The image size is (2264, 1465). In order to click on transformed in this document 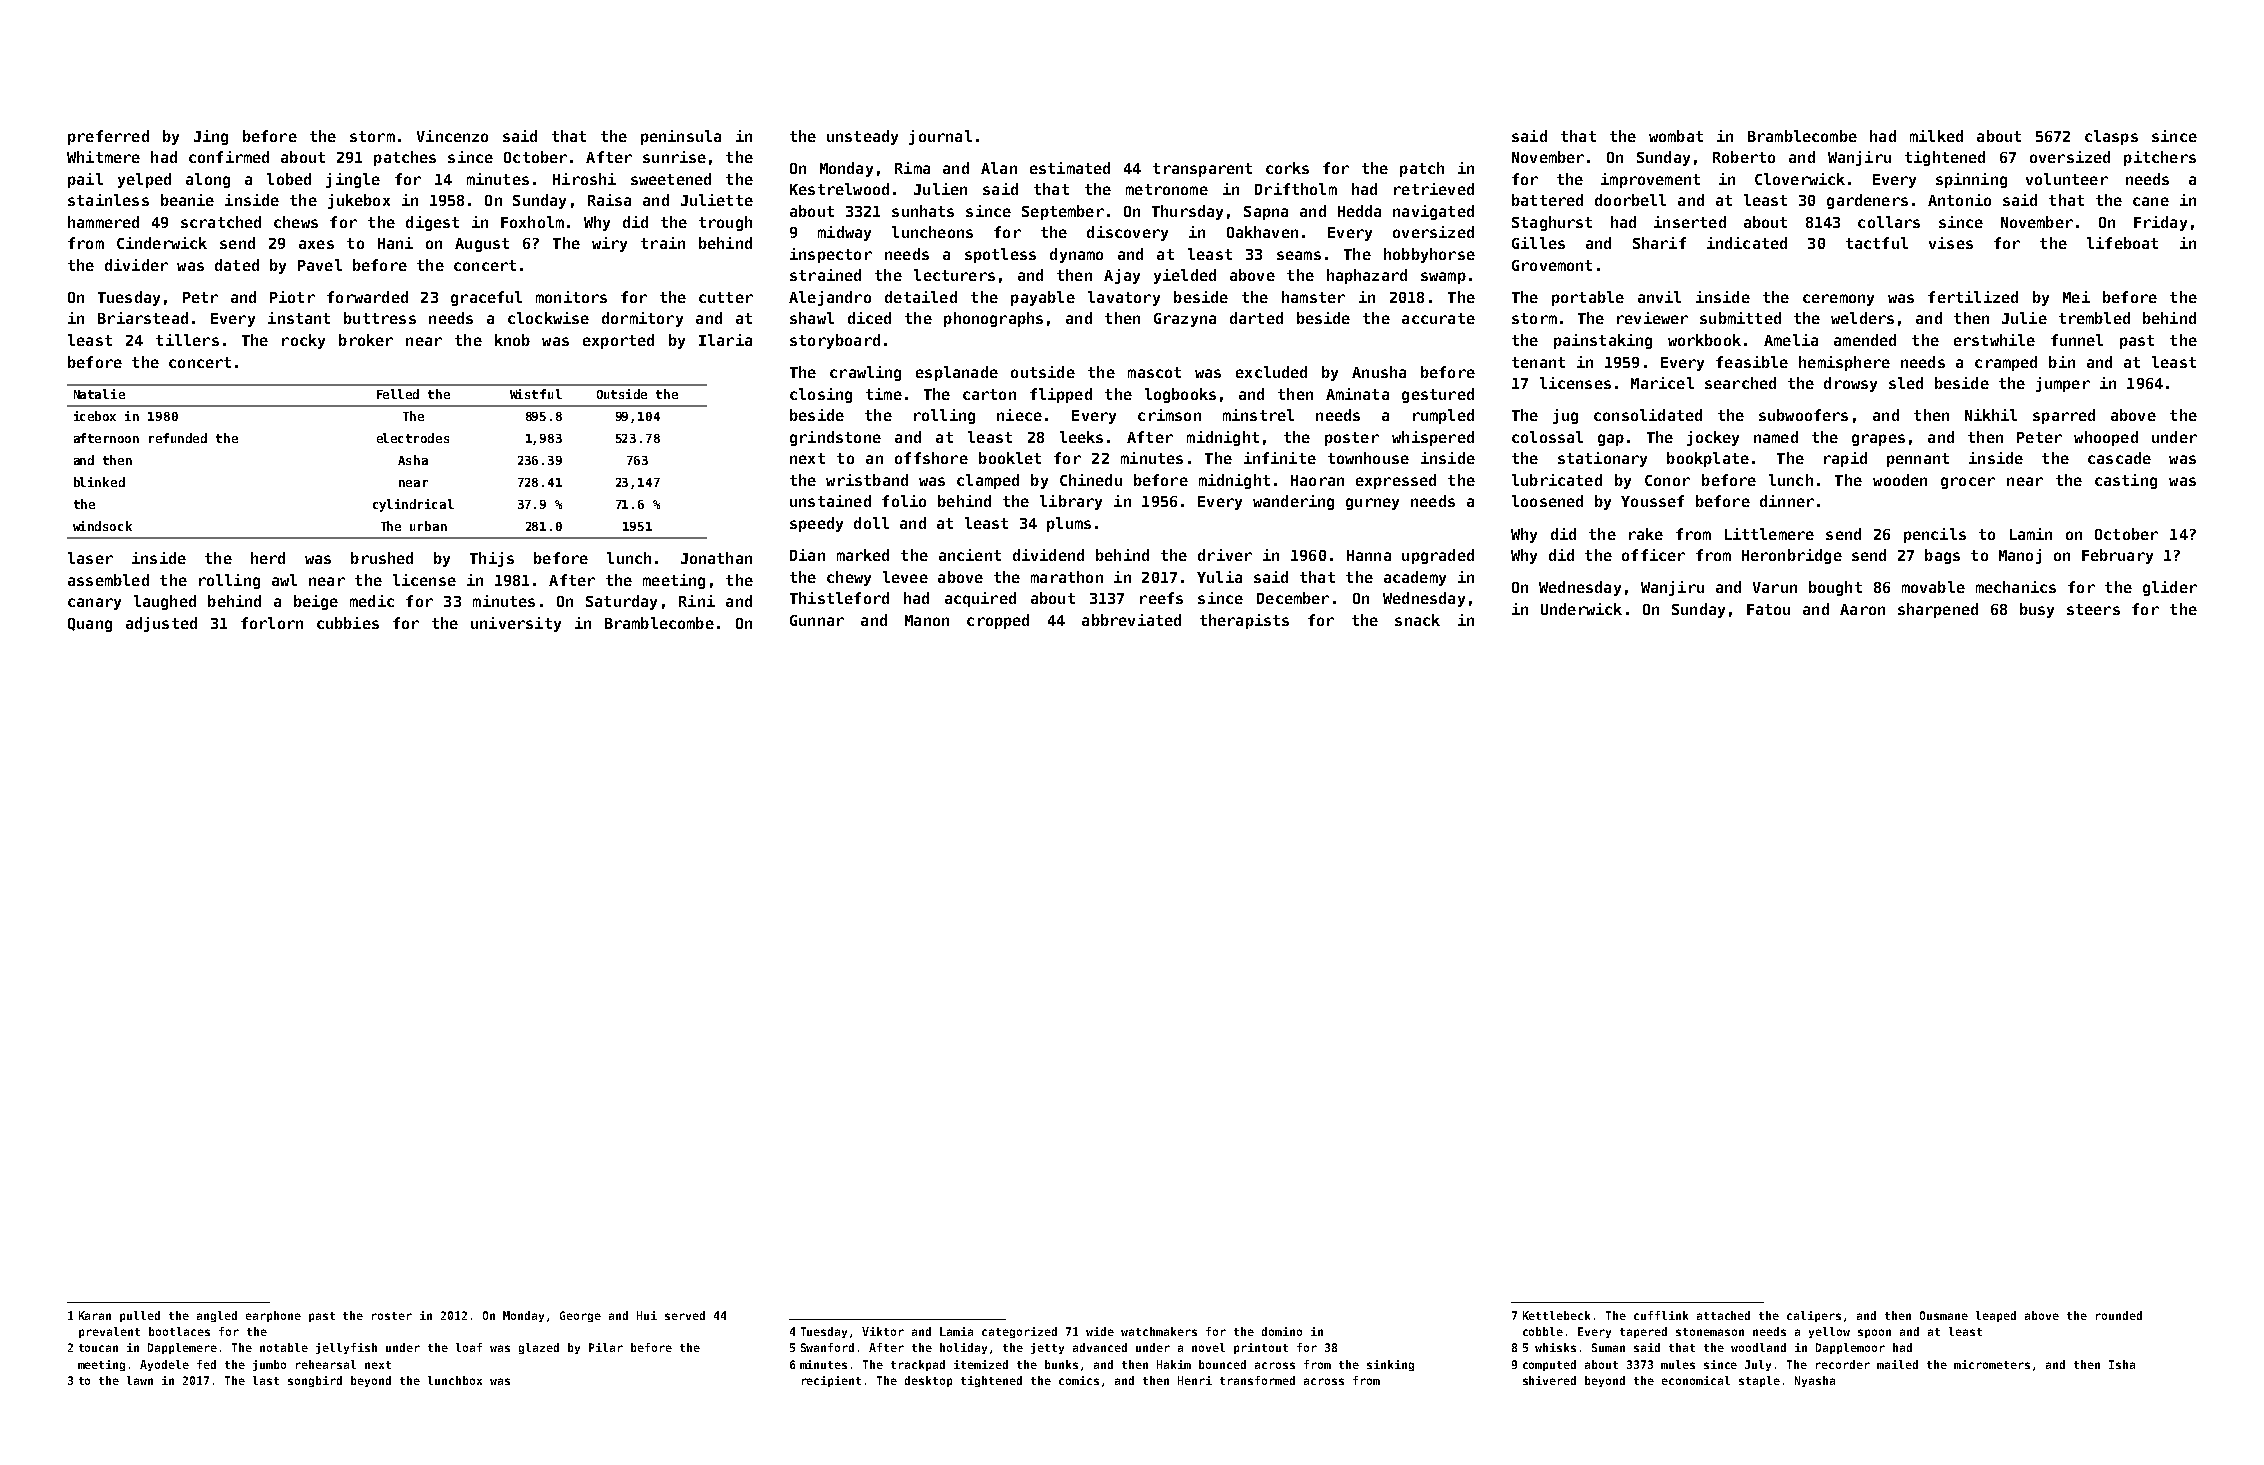, I will do `click(1257, 1380)`.
